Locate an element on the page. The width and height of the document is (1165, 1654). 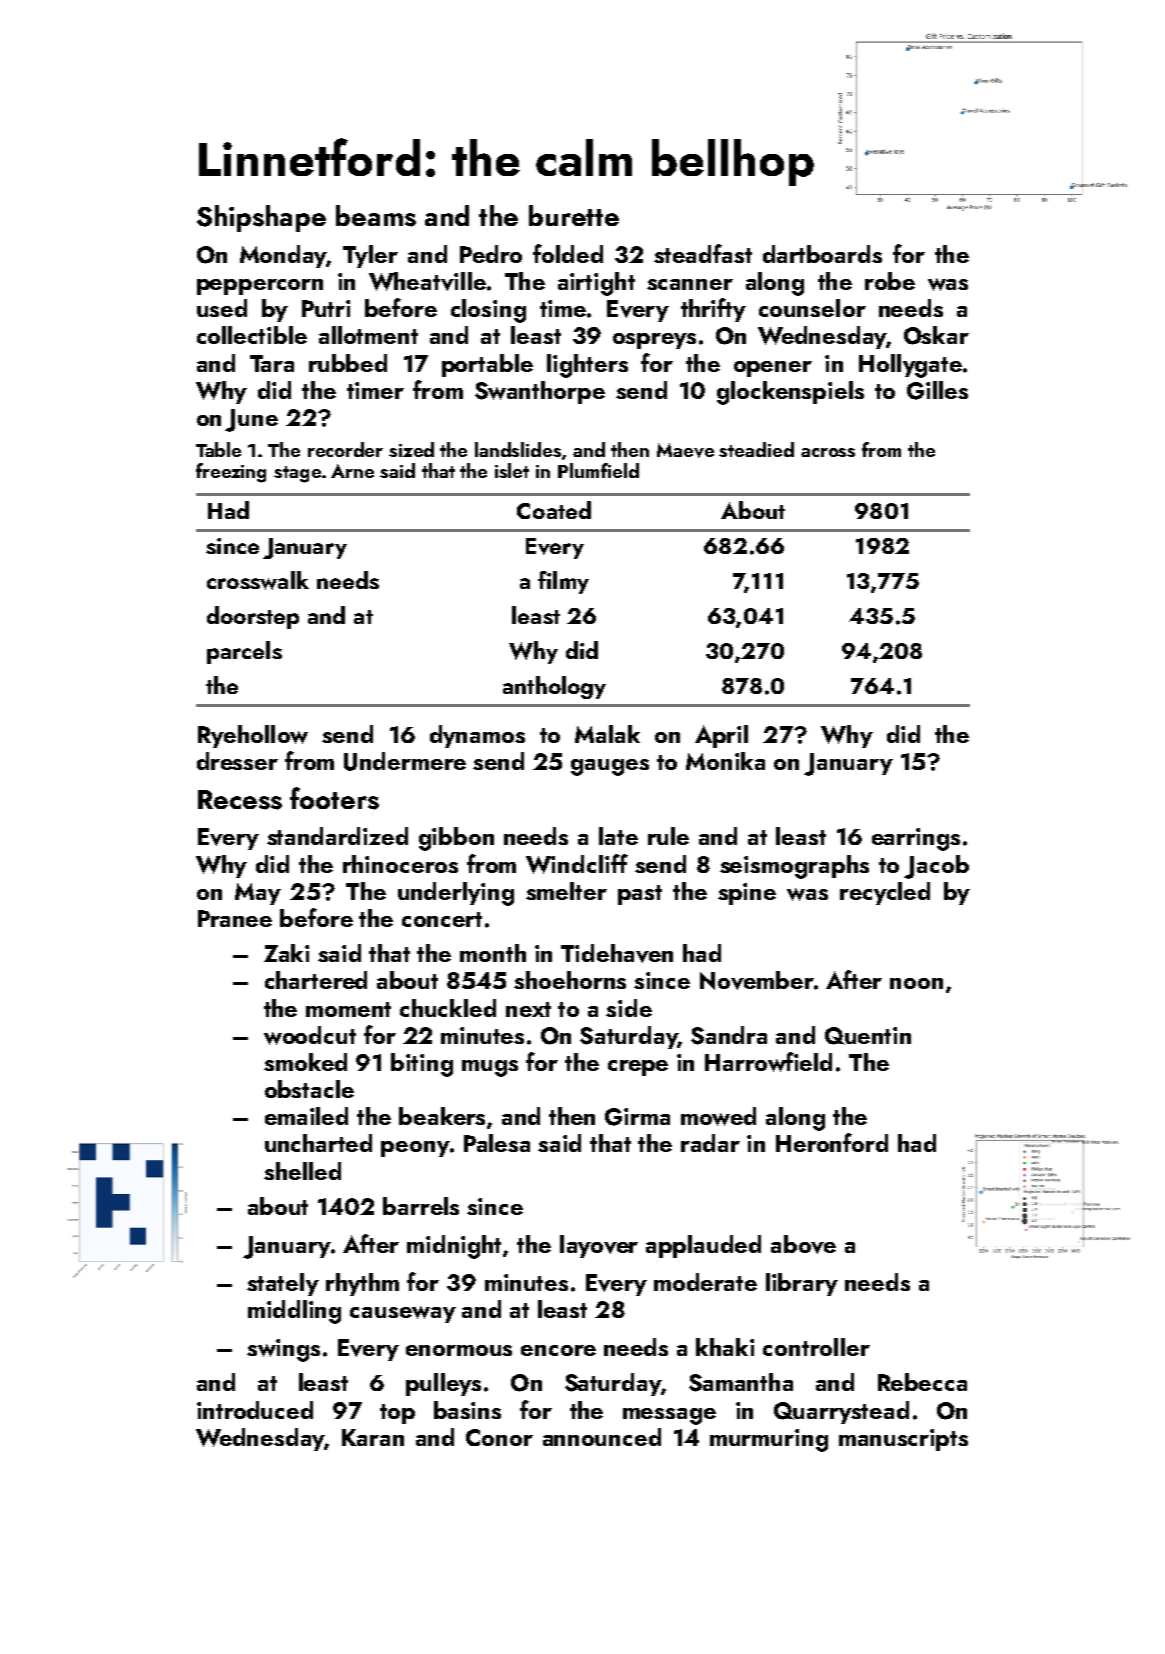
introduced is located at coordinates (255, 1410).
